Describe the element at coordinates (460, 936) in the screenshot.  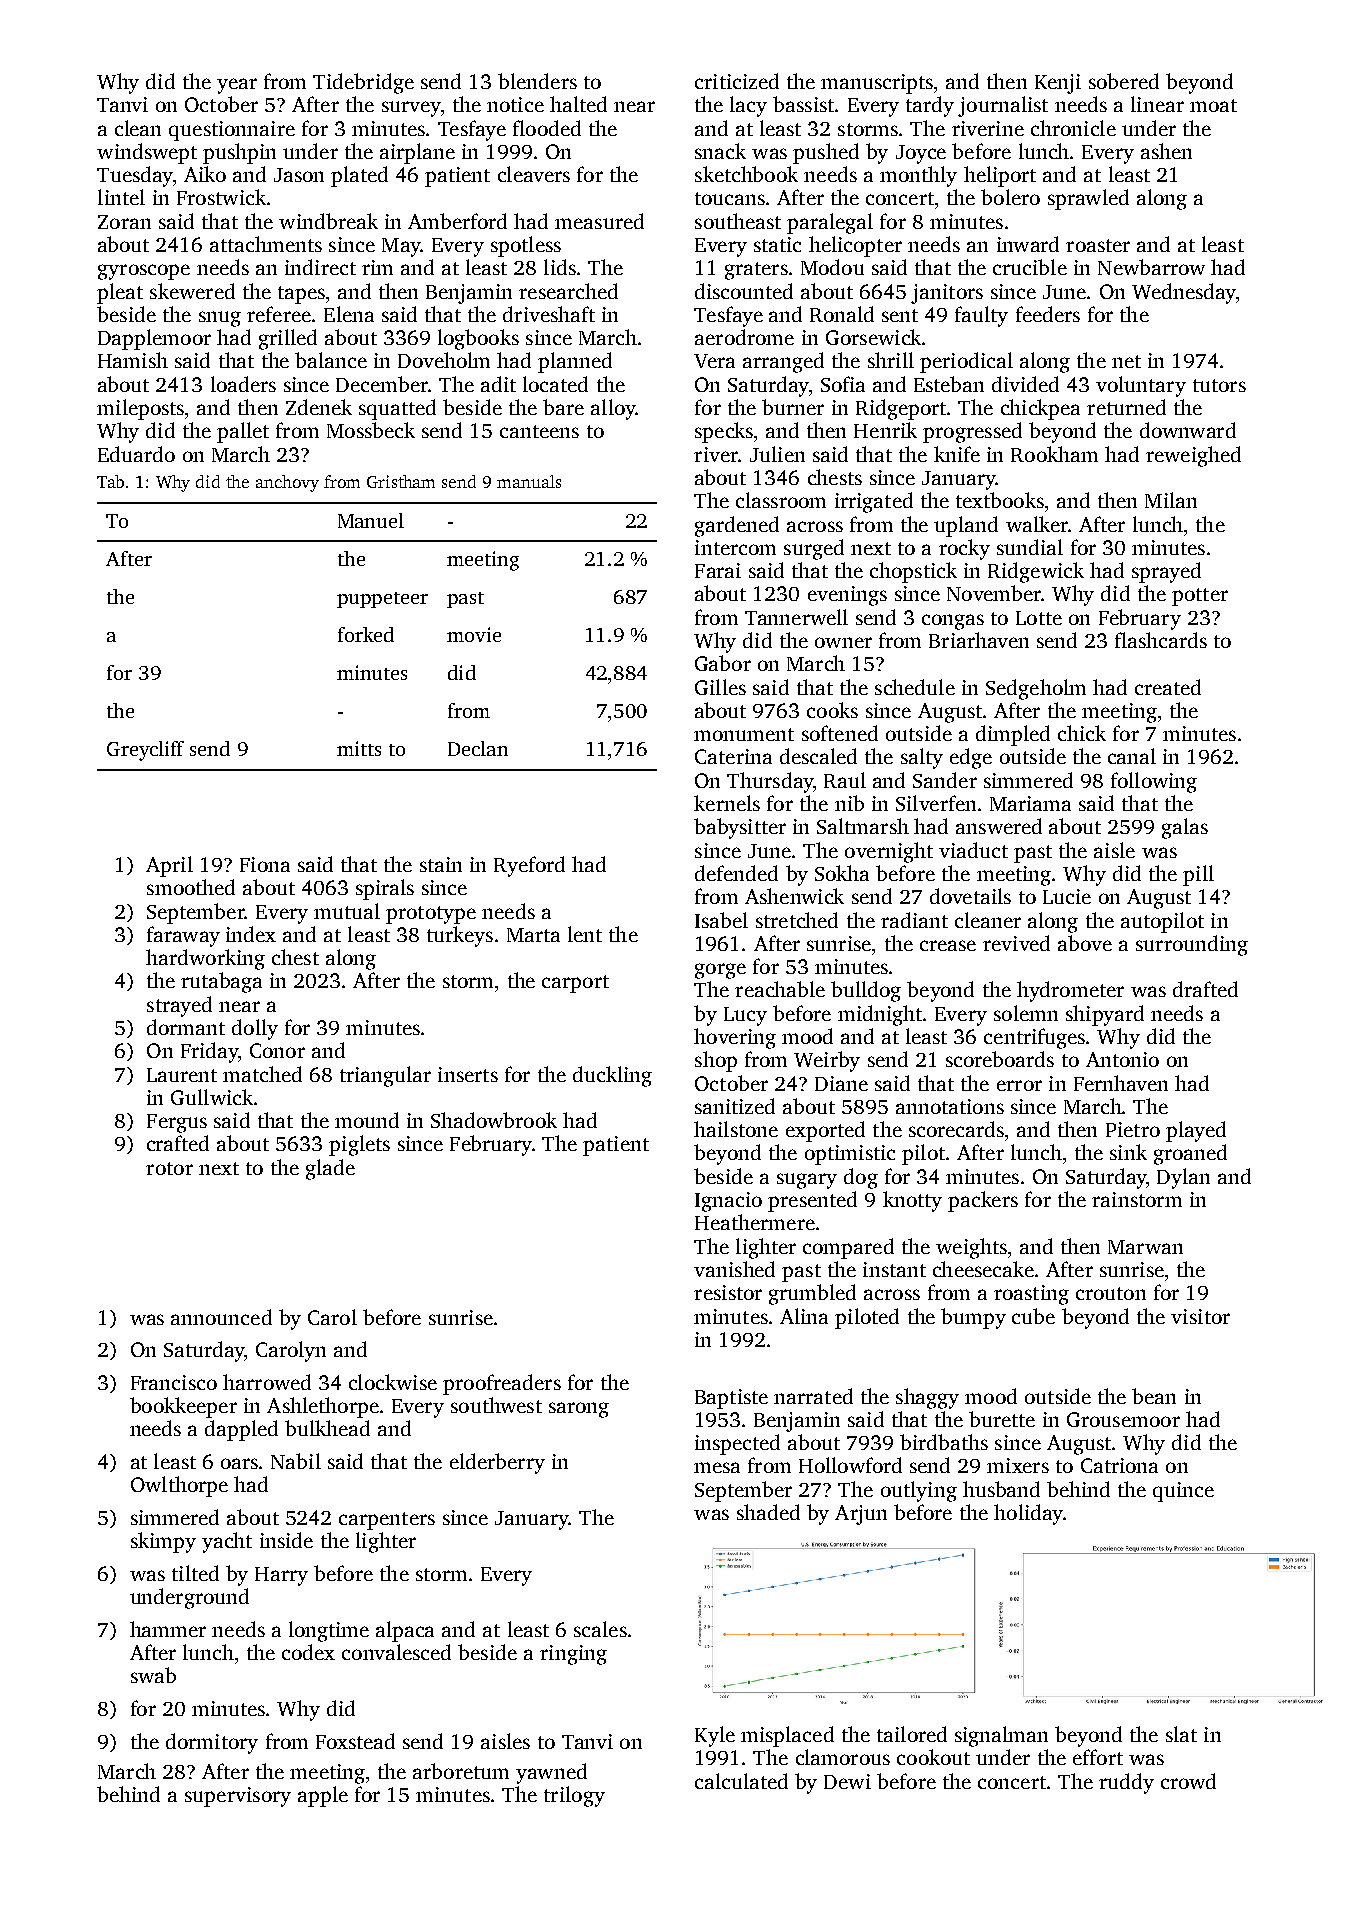
I see `turkeys` at that location.
